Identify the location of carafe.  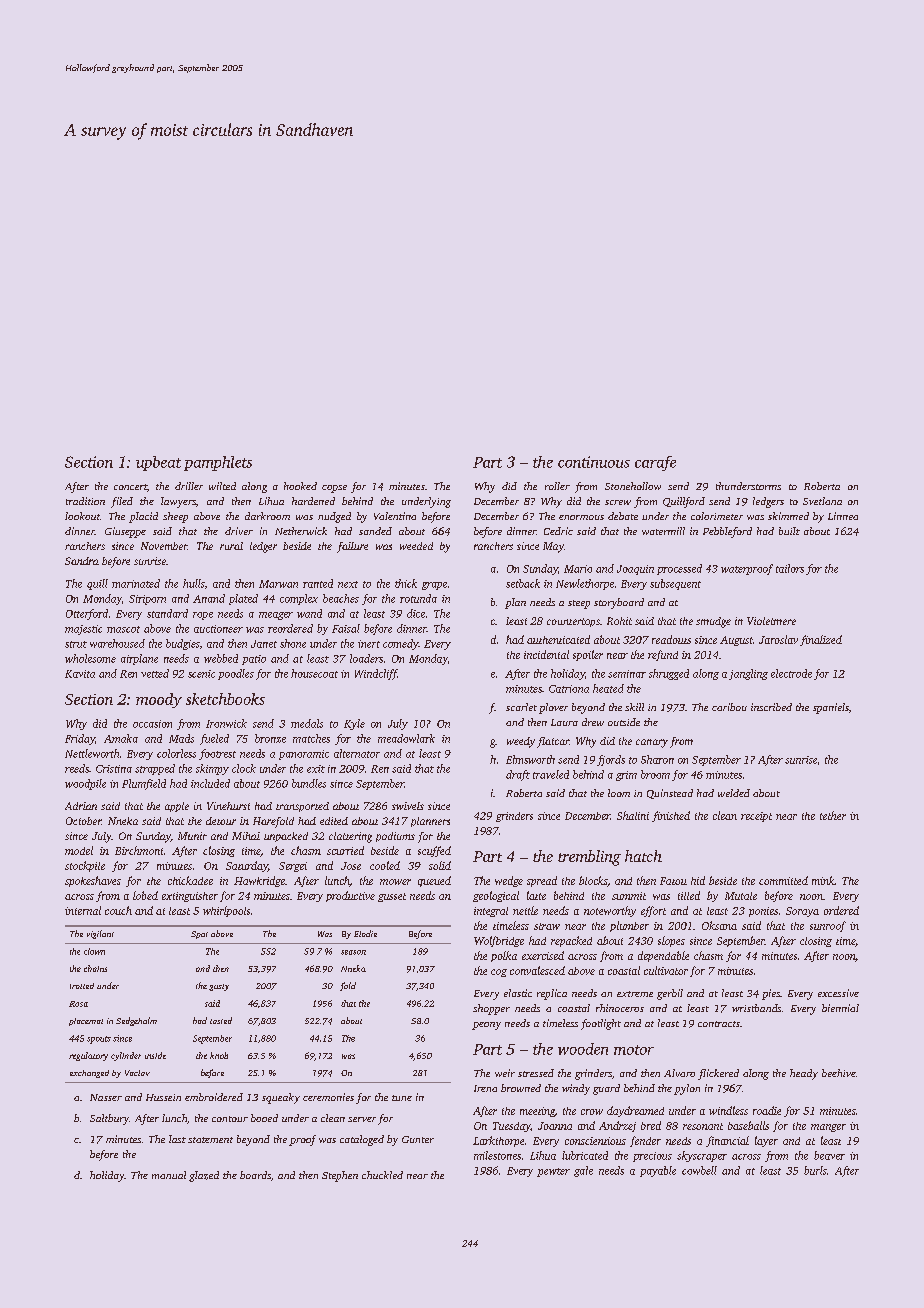
(655, 463).
